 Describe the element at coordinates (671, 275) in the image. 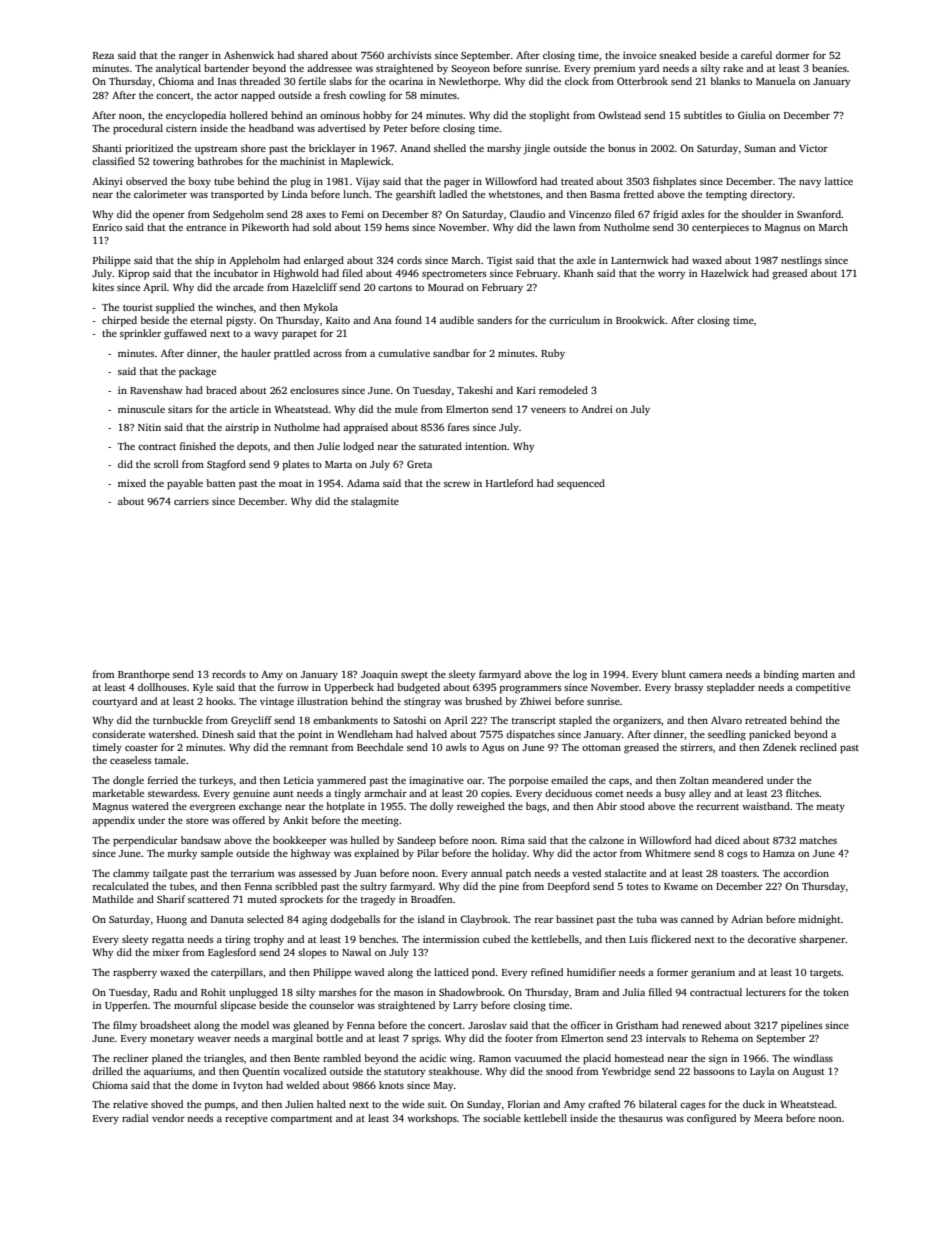

I see `worry` at that location.
